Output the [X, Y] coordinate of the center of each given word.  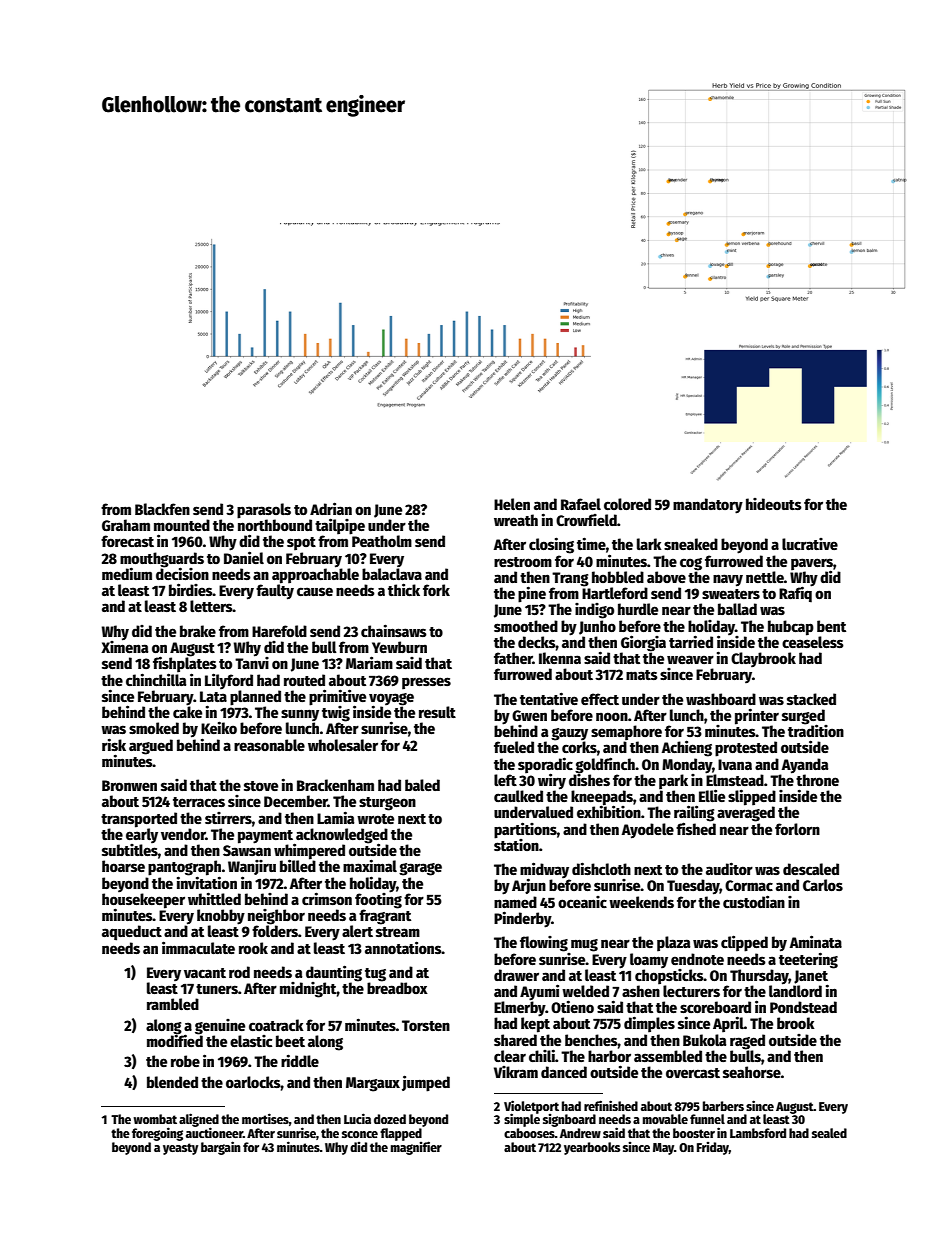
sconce [360, 1134]
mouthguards [162, 559]
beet [290, 1041]
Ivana [735, 764]
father [513, 658]
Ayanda [805, 766]
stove [261, 786]
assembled [668, 1056]
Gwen [529, 715]
